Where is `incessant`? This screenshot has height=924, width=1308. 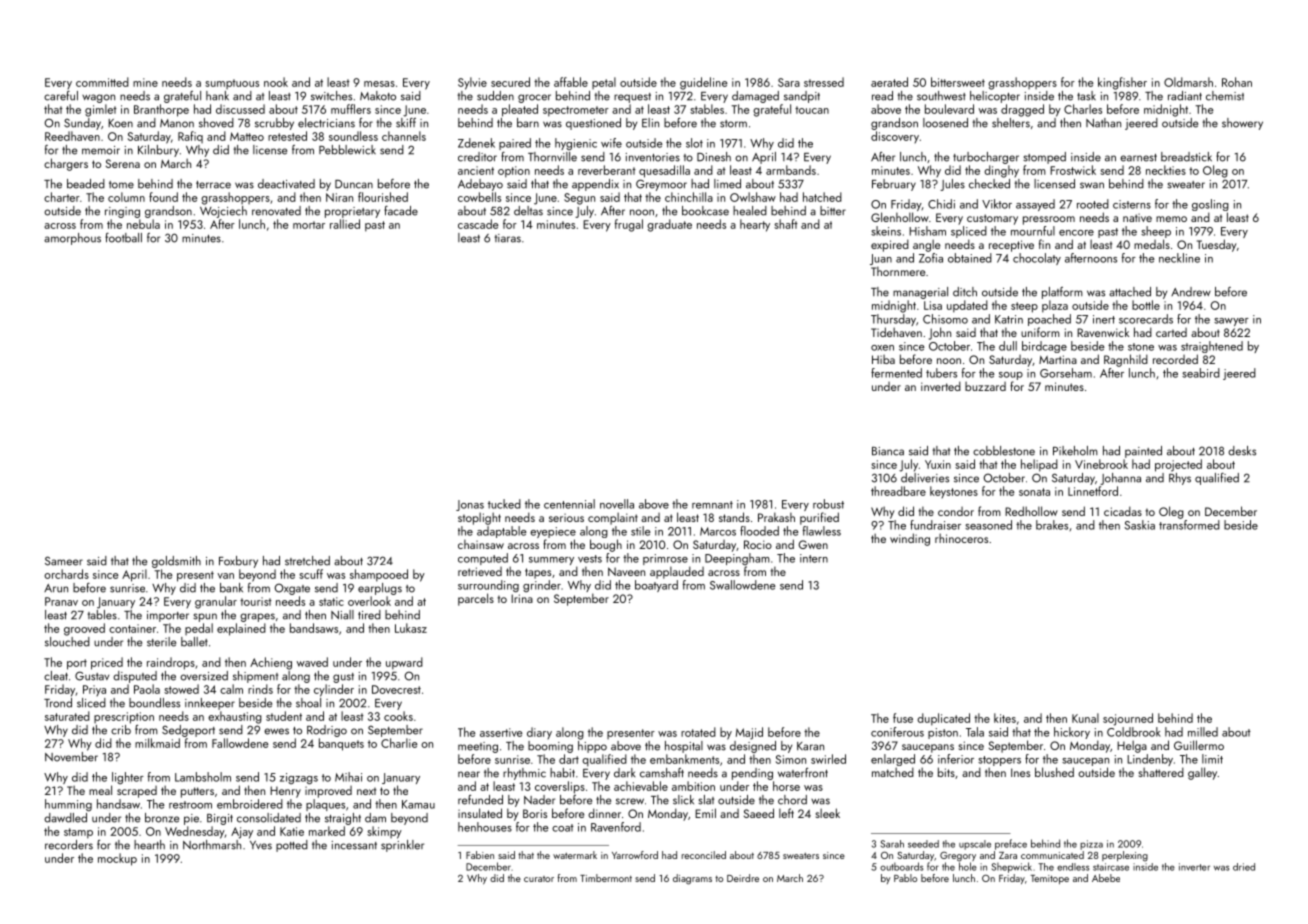
incessant is located at coordinates (354, 845).
